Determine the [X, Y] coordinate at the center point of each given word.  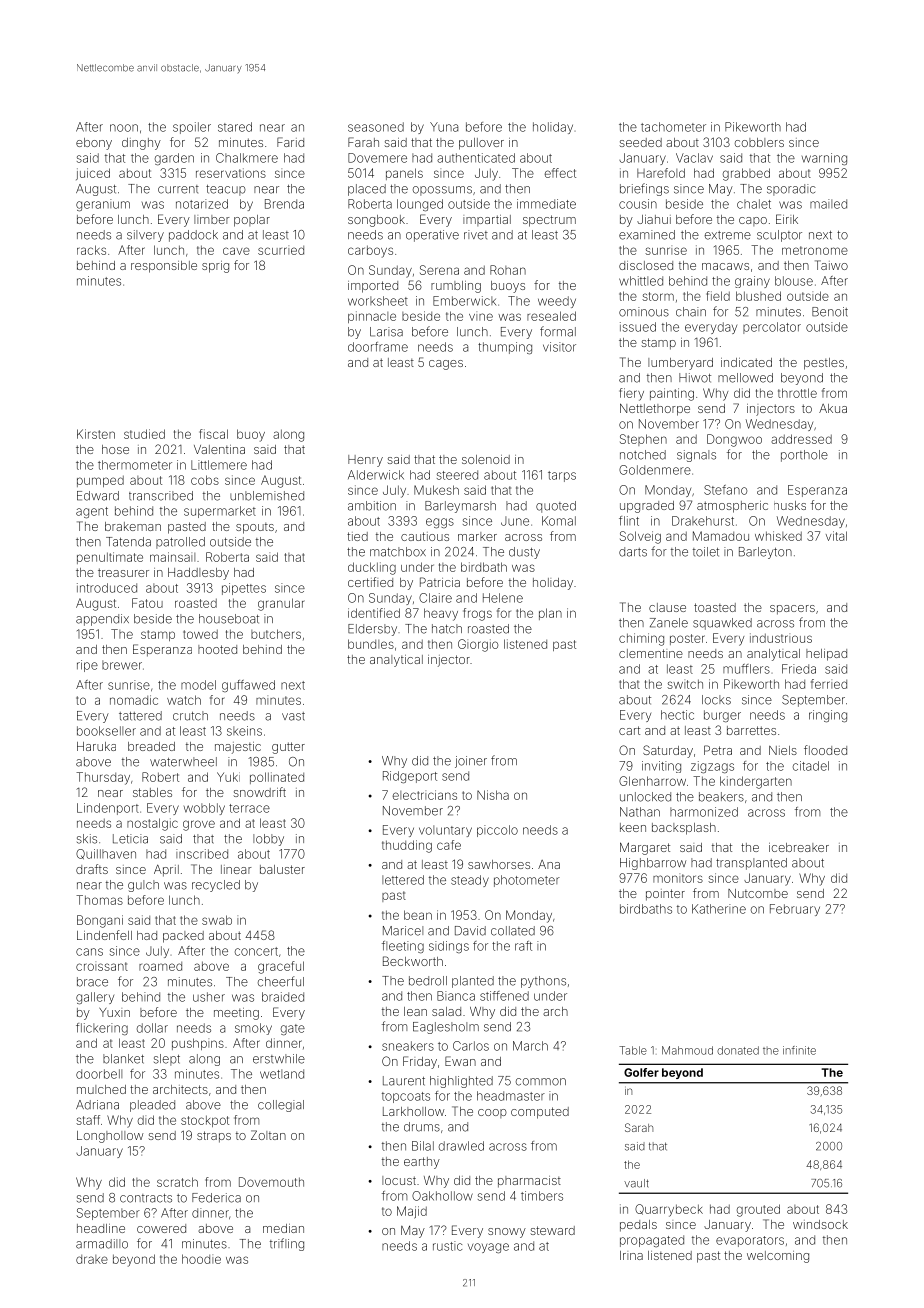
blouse [794, 281]
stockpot [205, 1121]
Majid [412, 1212]
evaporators [750, 1241]
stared [235, 127]
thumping [505, 348]
